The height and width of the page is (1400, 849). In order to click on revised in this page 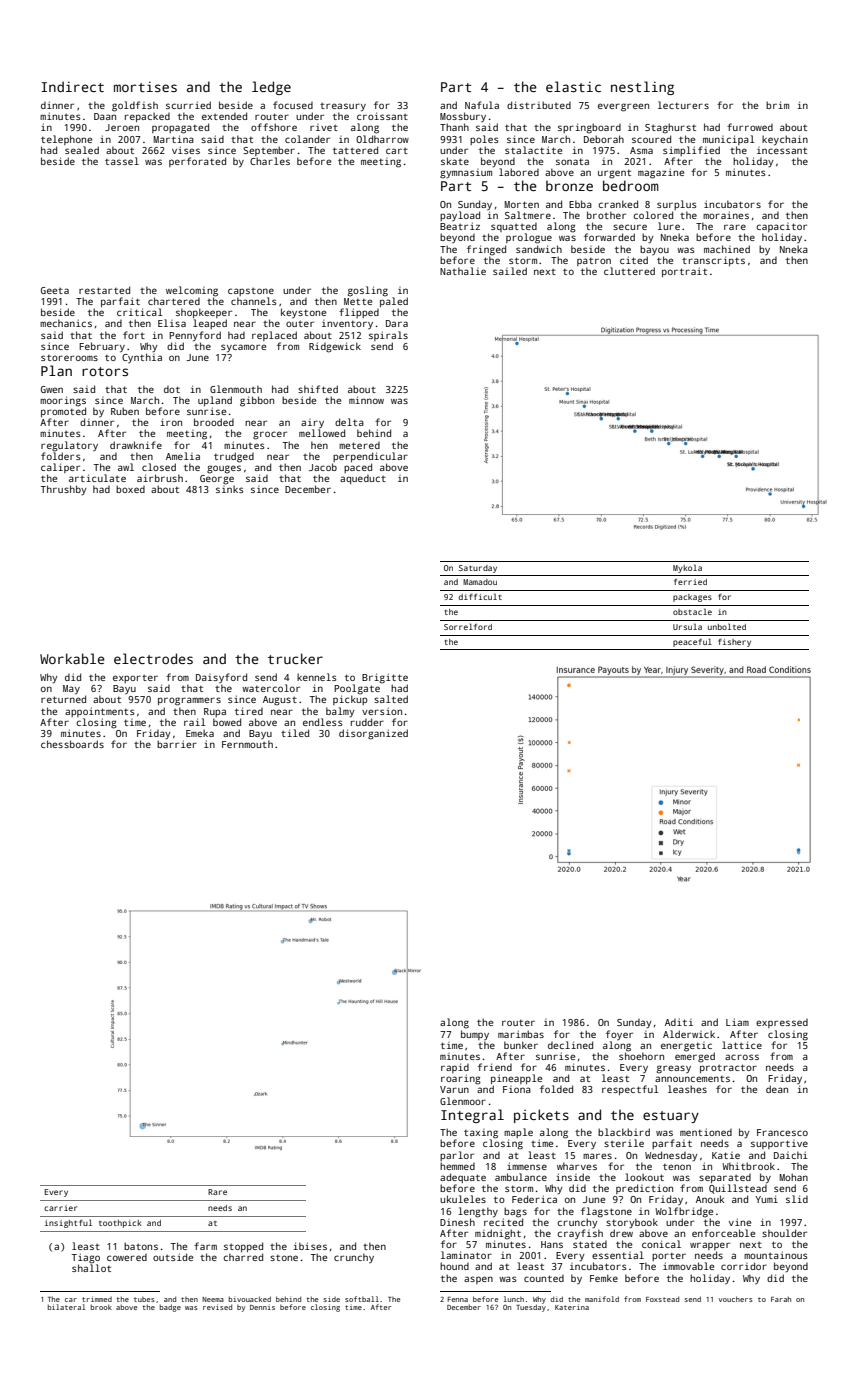, I will do `click(217, 1307)`.
